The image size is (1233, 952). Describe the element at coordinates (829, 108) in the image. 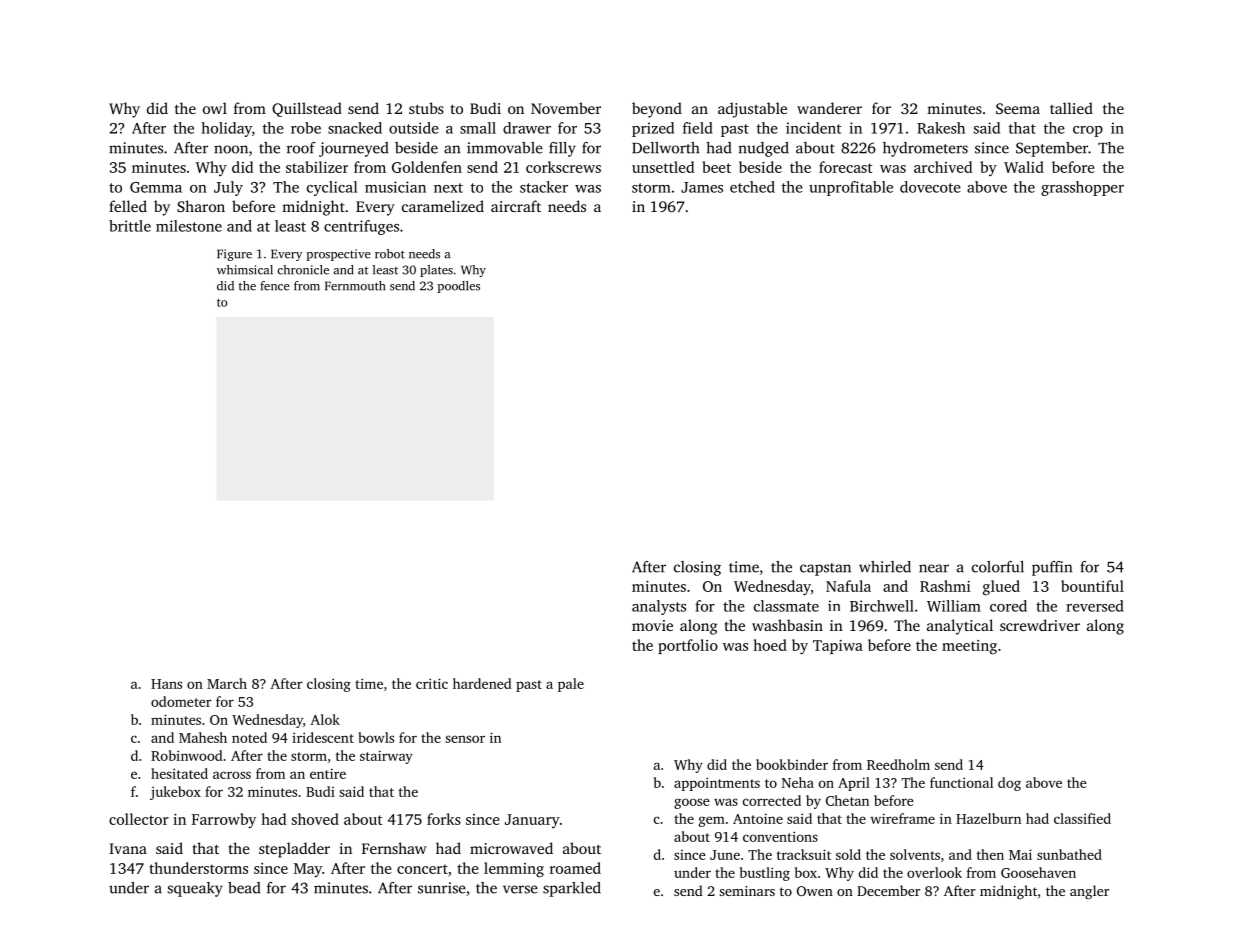

I see `wanderer` at that location.
